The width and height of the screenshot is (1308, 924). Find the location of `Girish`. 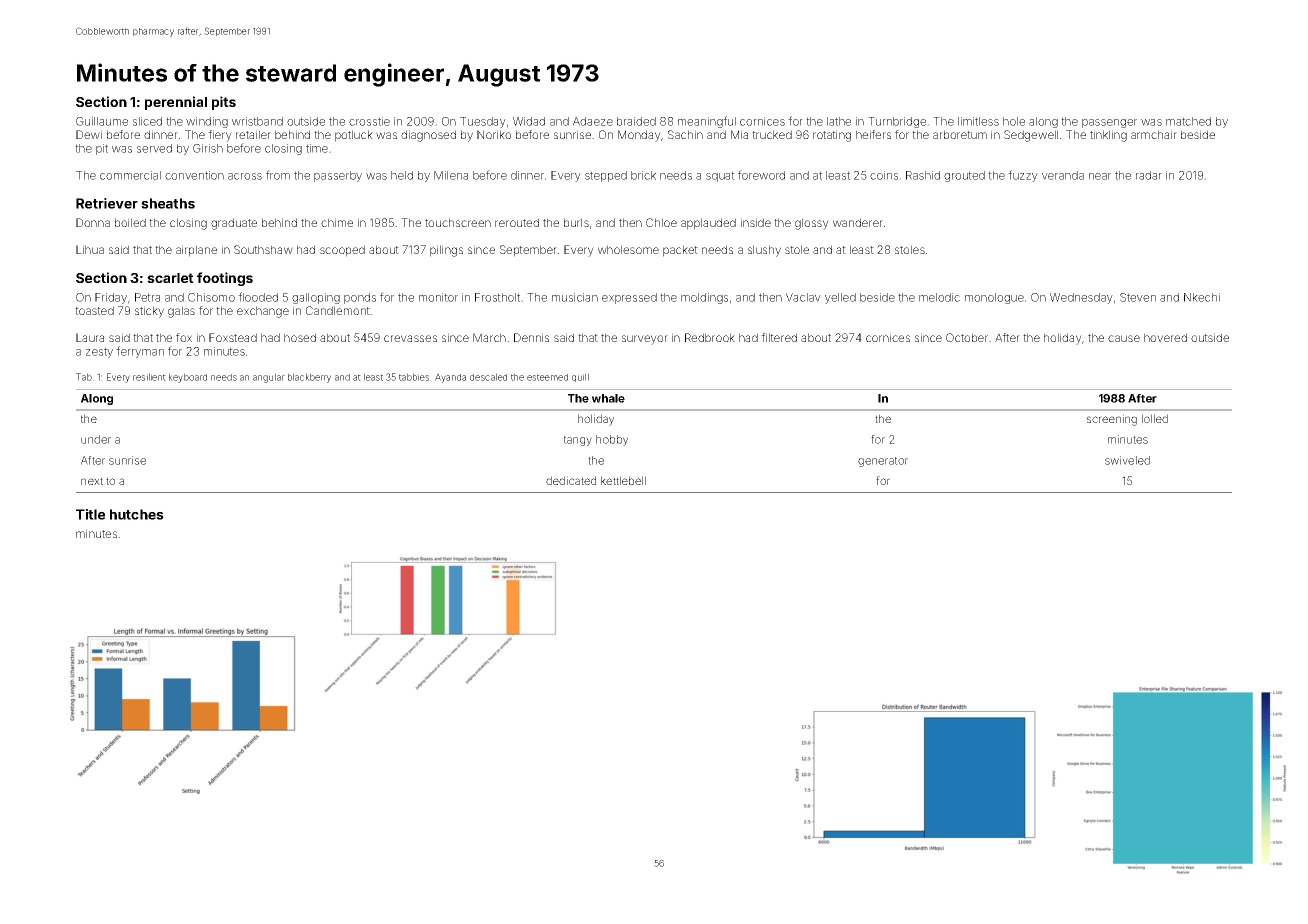

Girish is located at coordinates (208, 148).
